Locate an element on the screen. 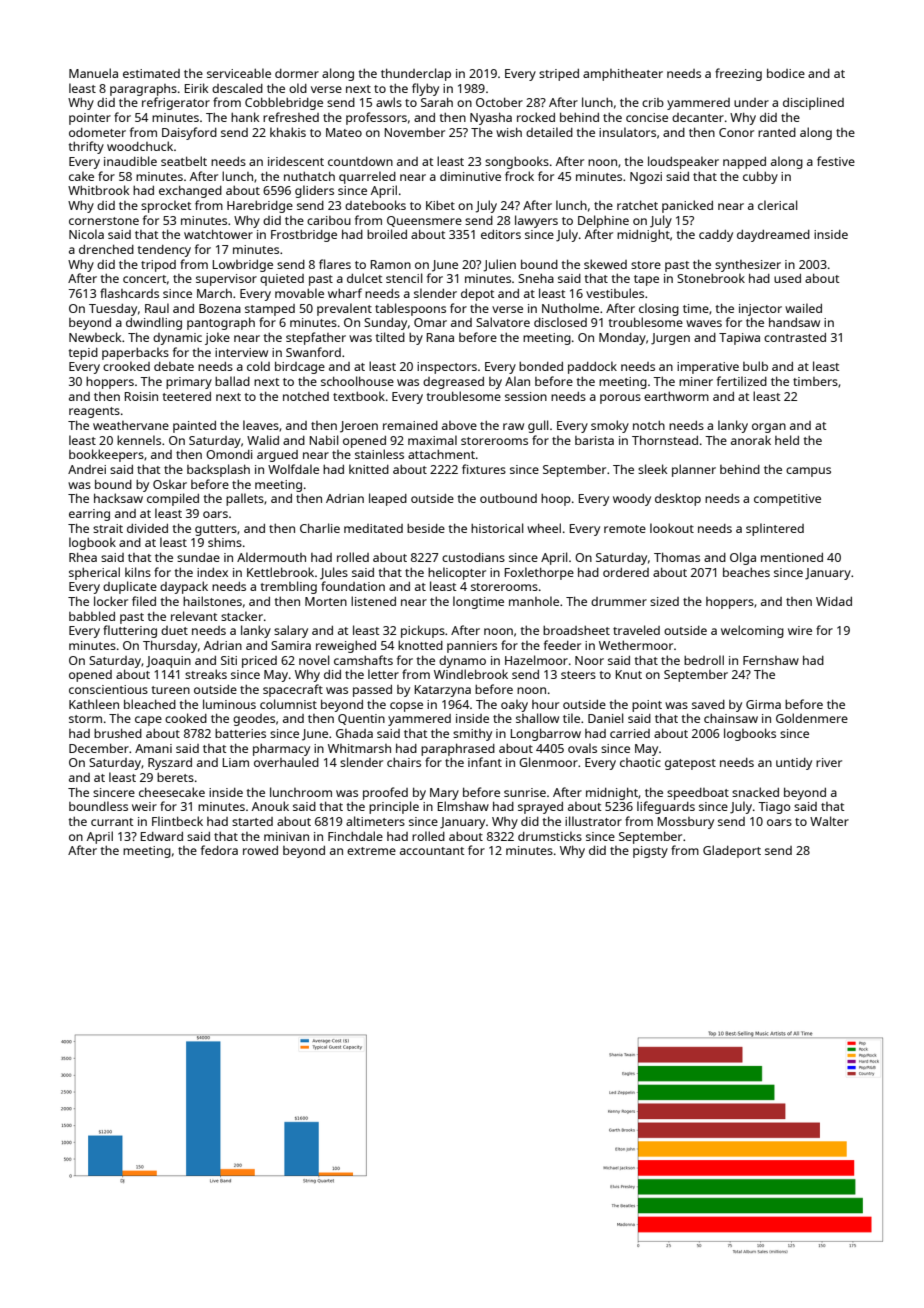  lifeguards is located at coordinates (666, 807).
